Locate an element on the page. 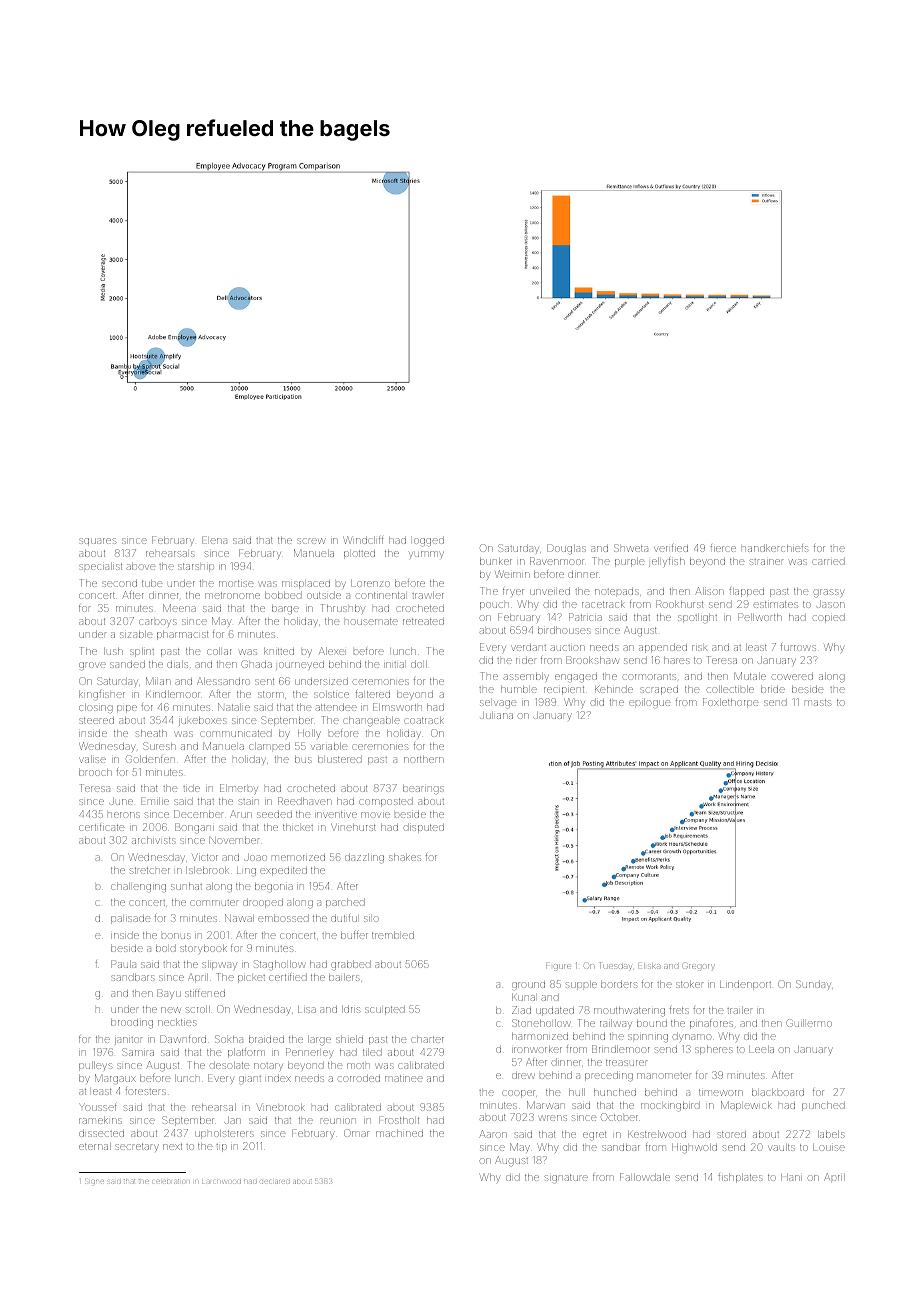  disputed is located at coordinates (423, 828).
